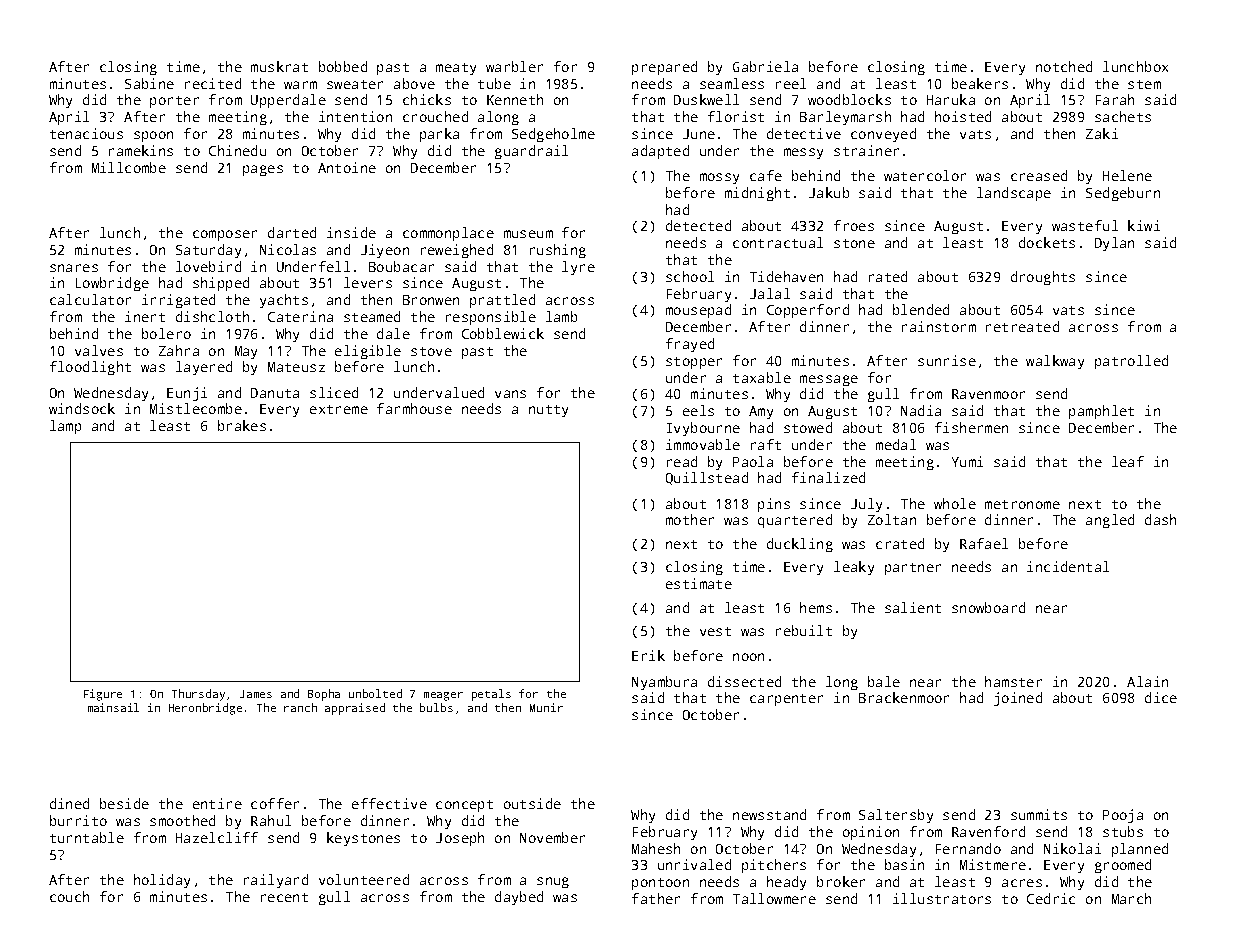 Image resolution: width=1233 pixels, height=952 pixels. I want to click on stove, so click(431, 351).
